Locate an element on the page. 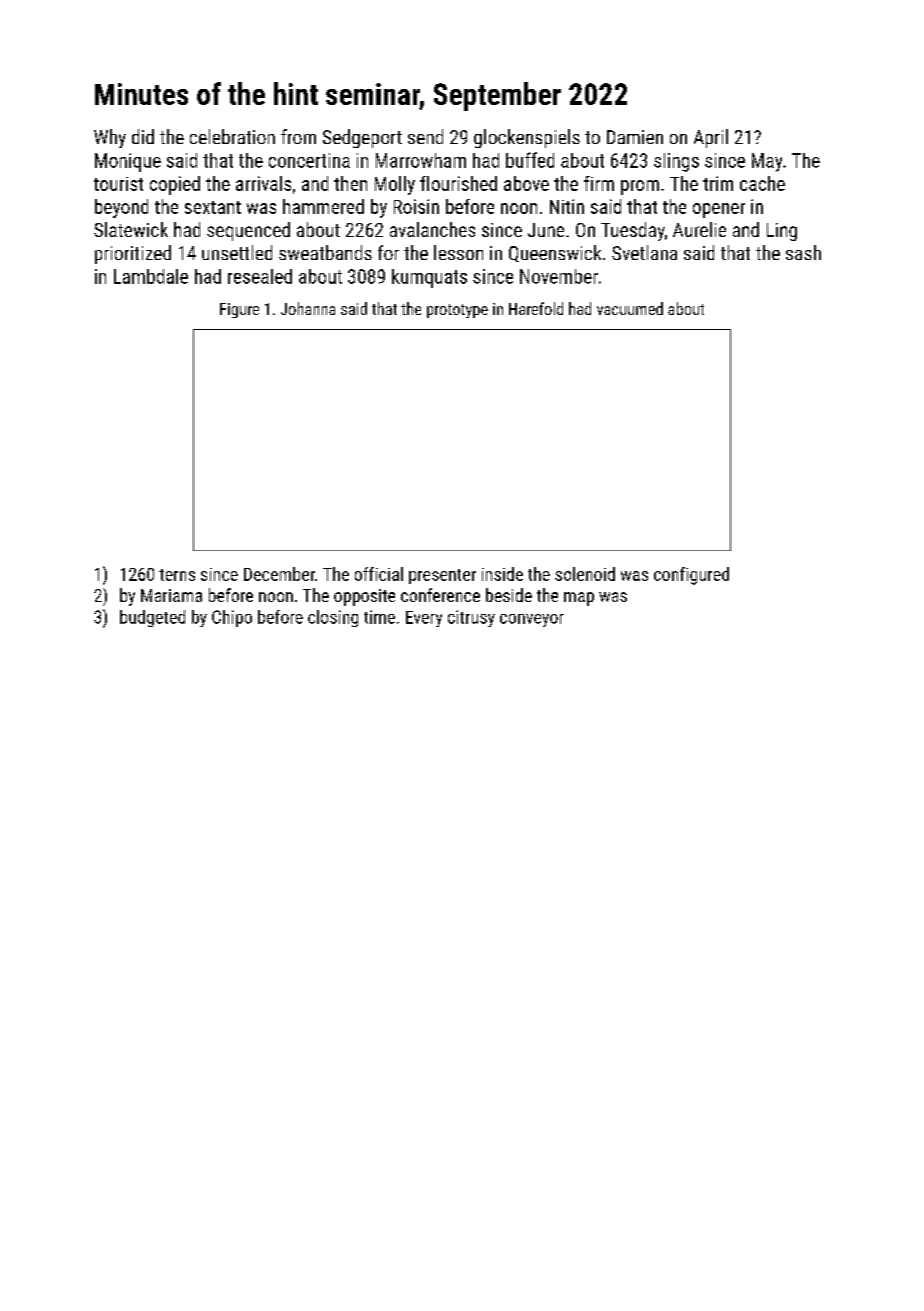  Johanna is located at coordinates (308, 308).
